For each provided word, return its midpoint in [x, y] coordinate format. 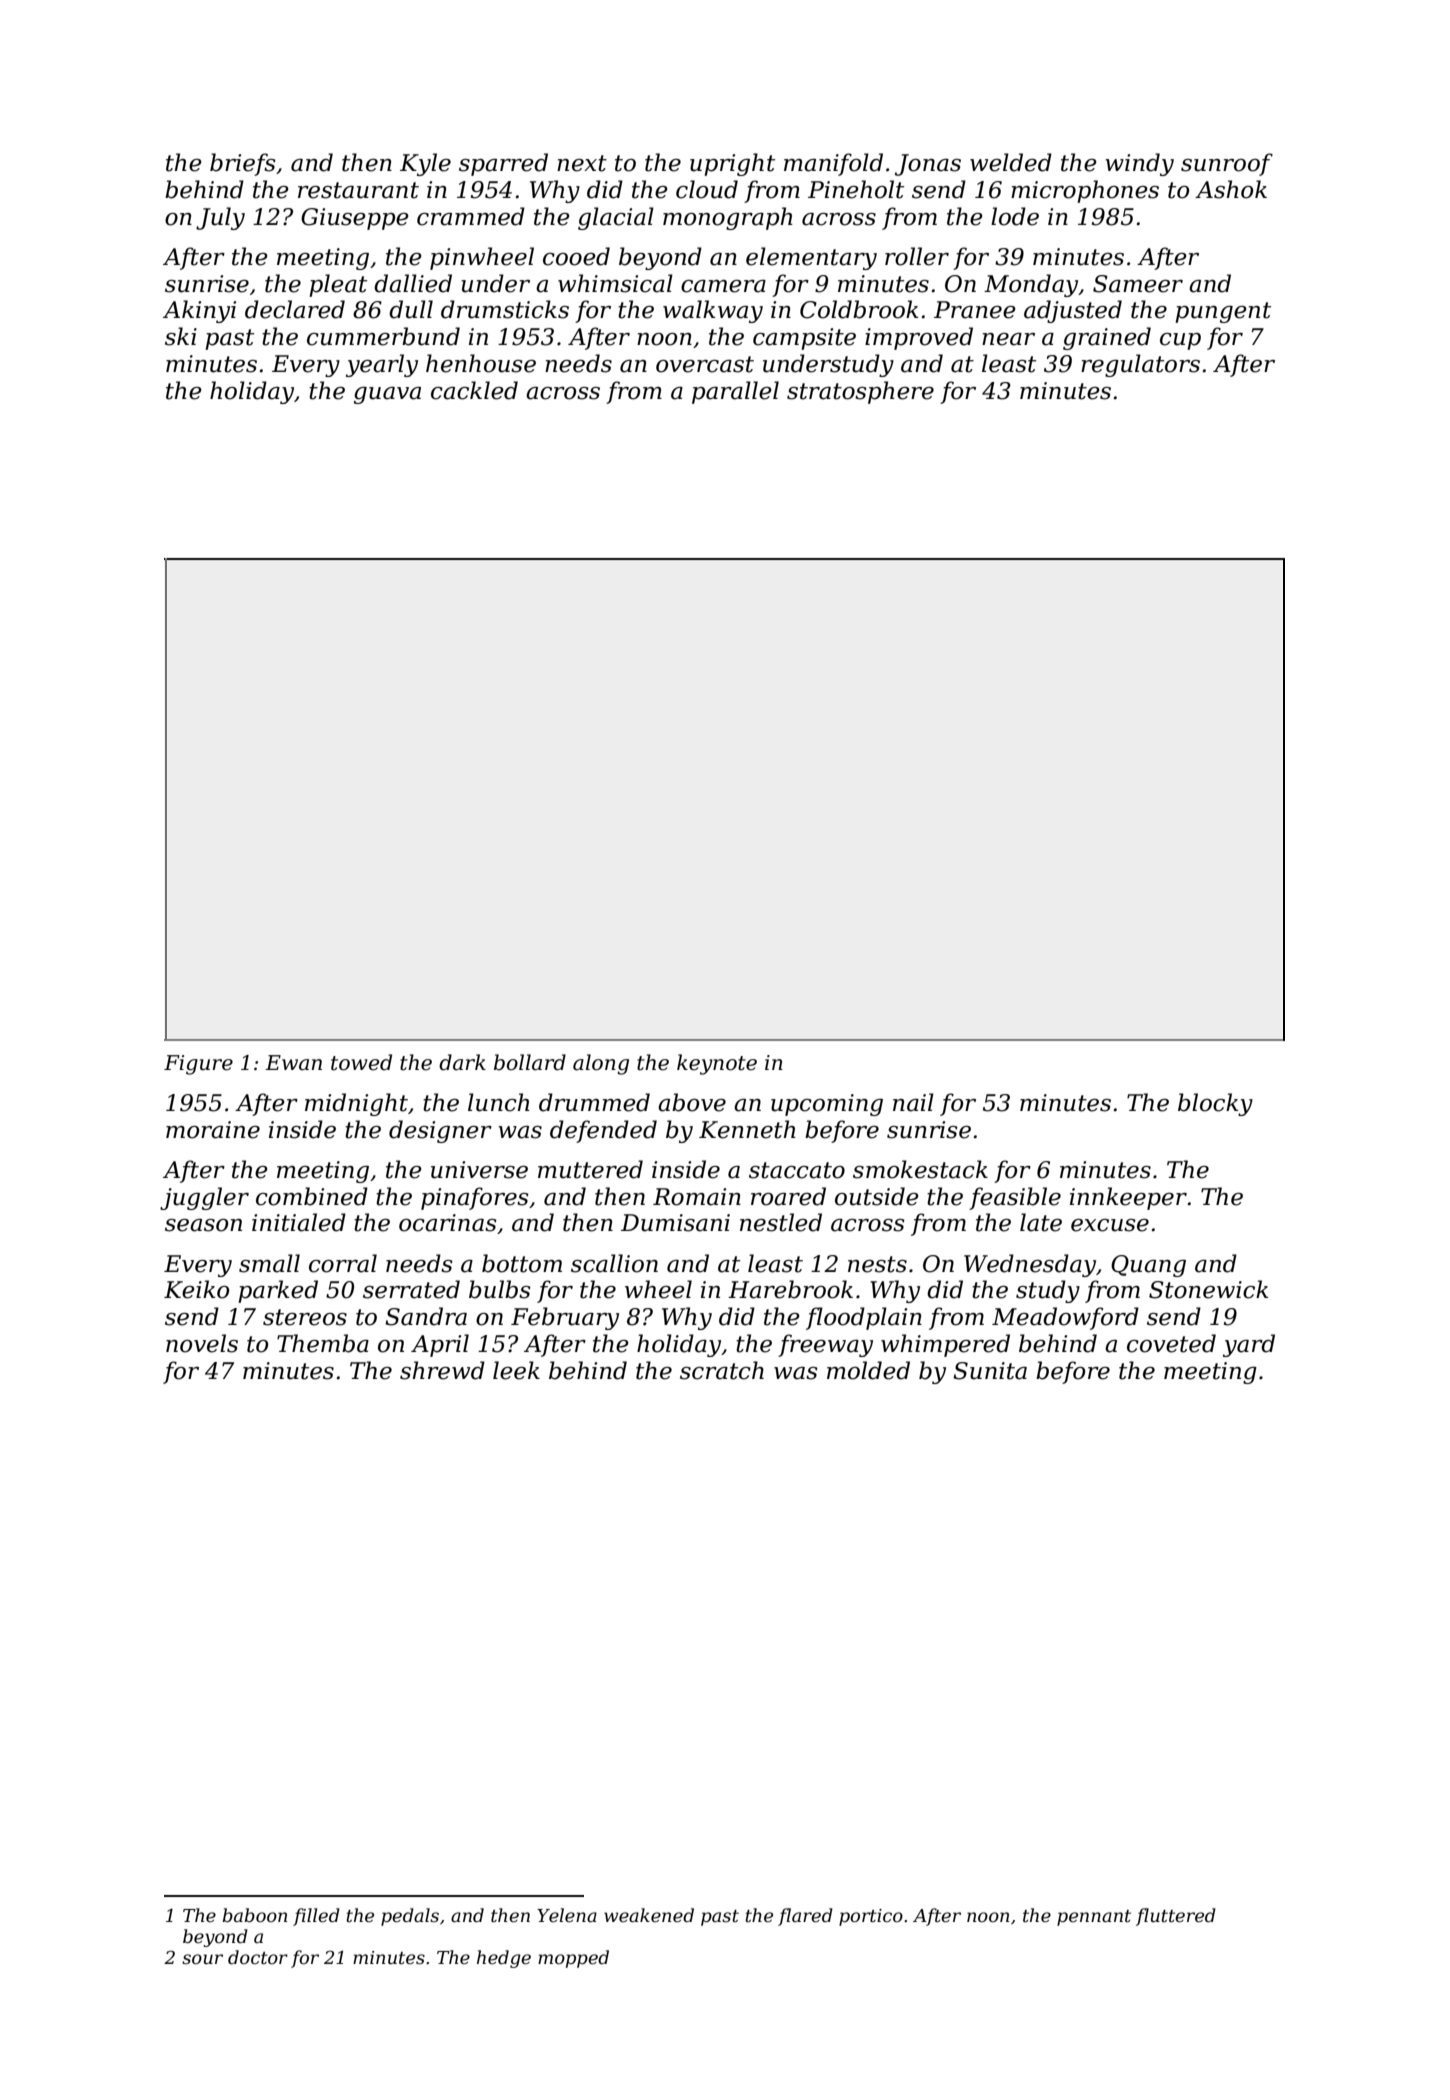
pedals [410, 1917]
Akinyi [199, 311]
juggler [204, 1198]
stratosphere [860, 392]
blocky [1215, 1104]
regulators [1140, 365]
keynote [717, 1064]
